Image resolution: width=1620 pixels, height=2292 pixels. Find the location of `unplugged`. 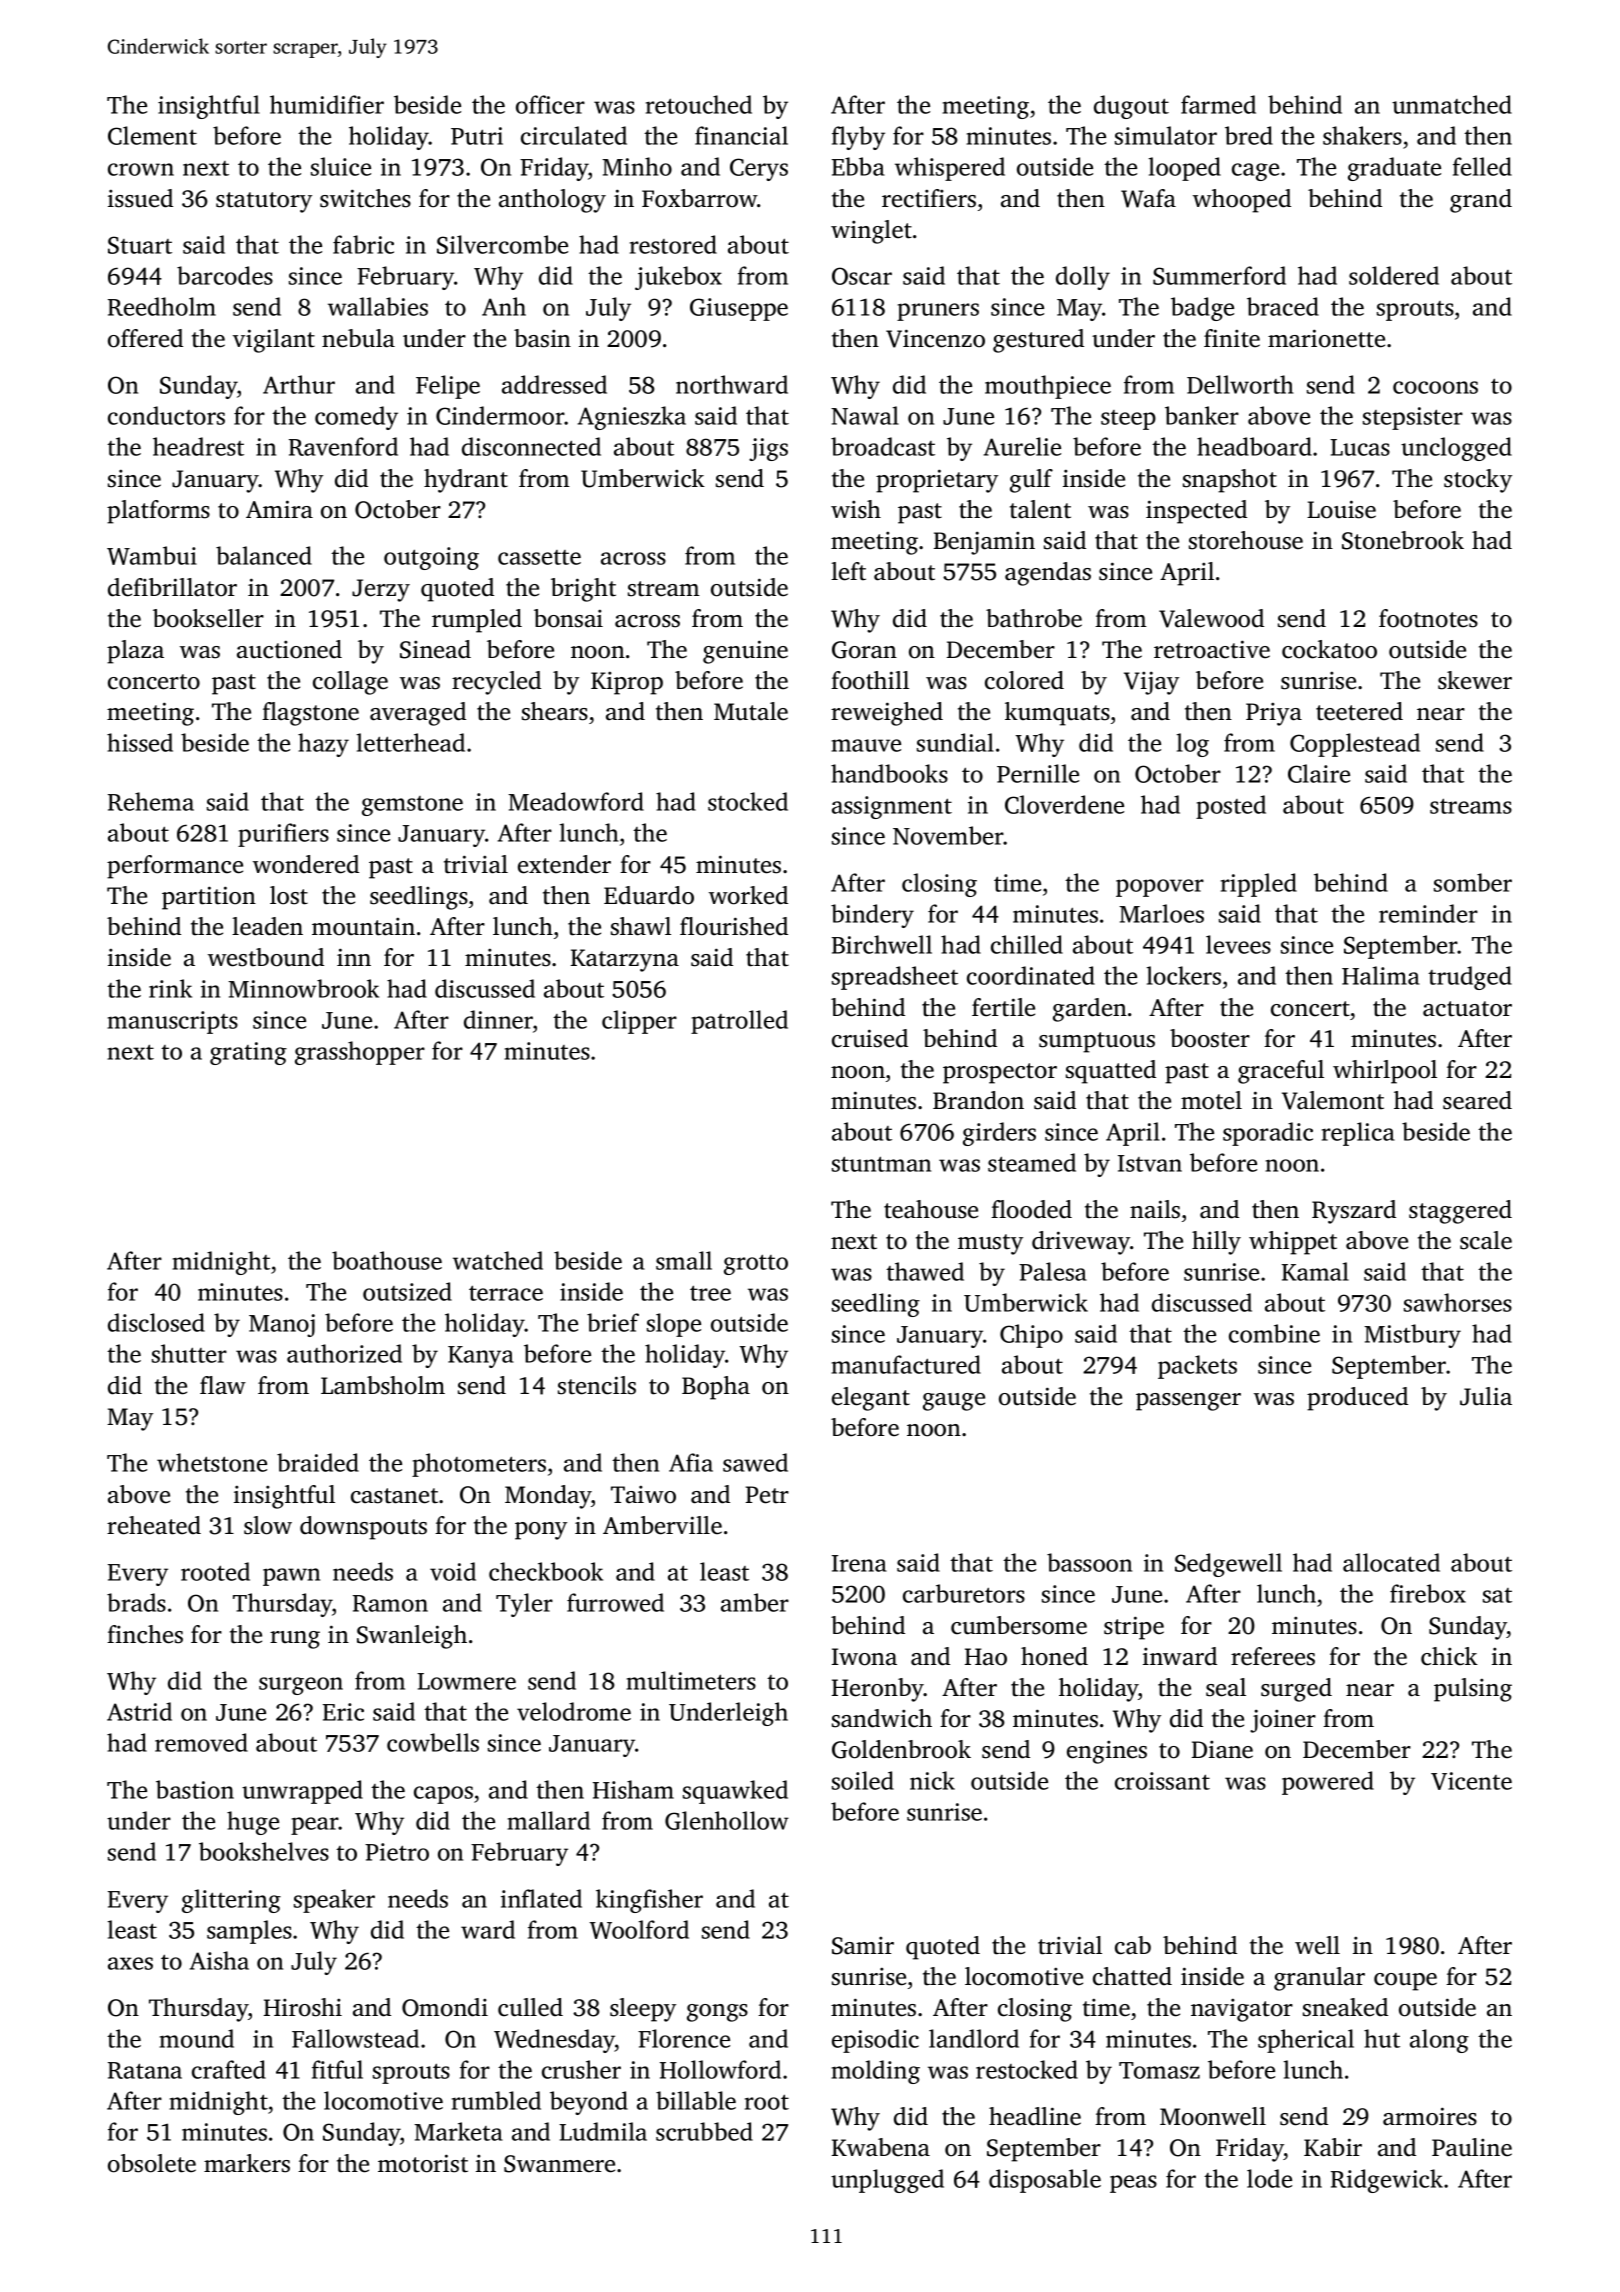

unplugged is located at coordinates (887, 2181).
